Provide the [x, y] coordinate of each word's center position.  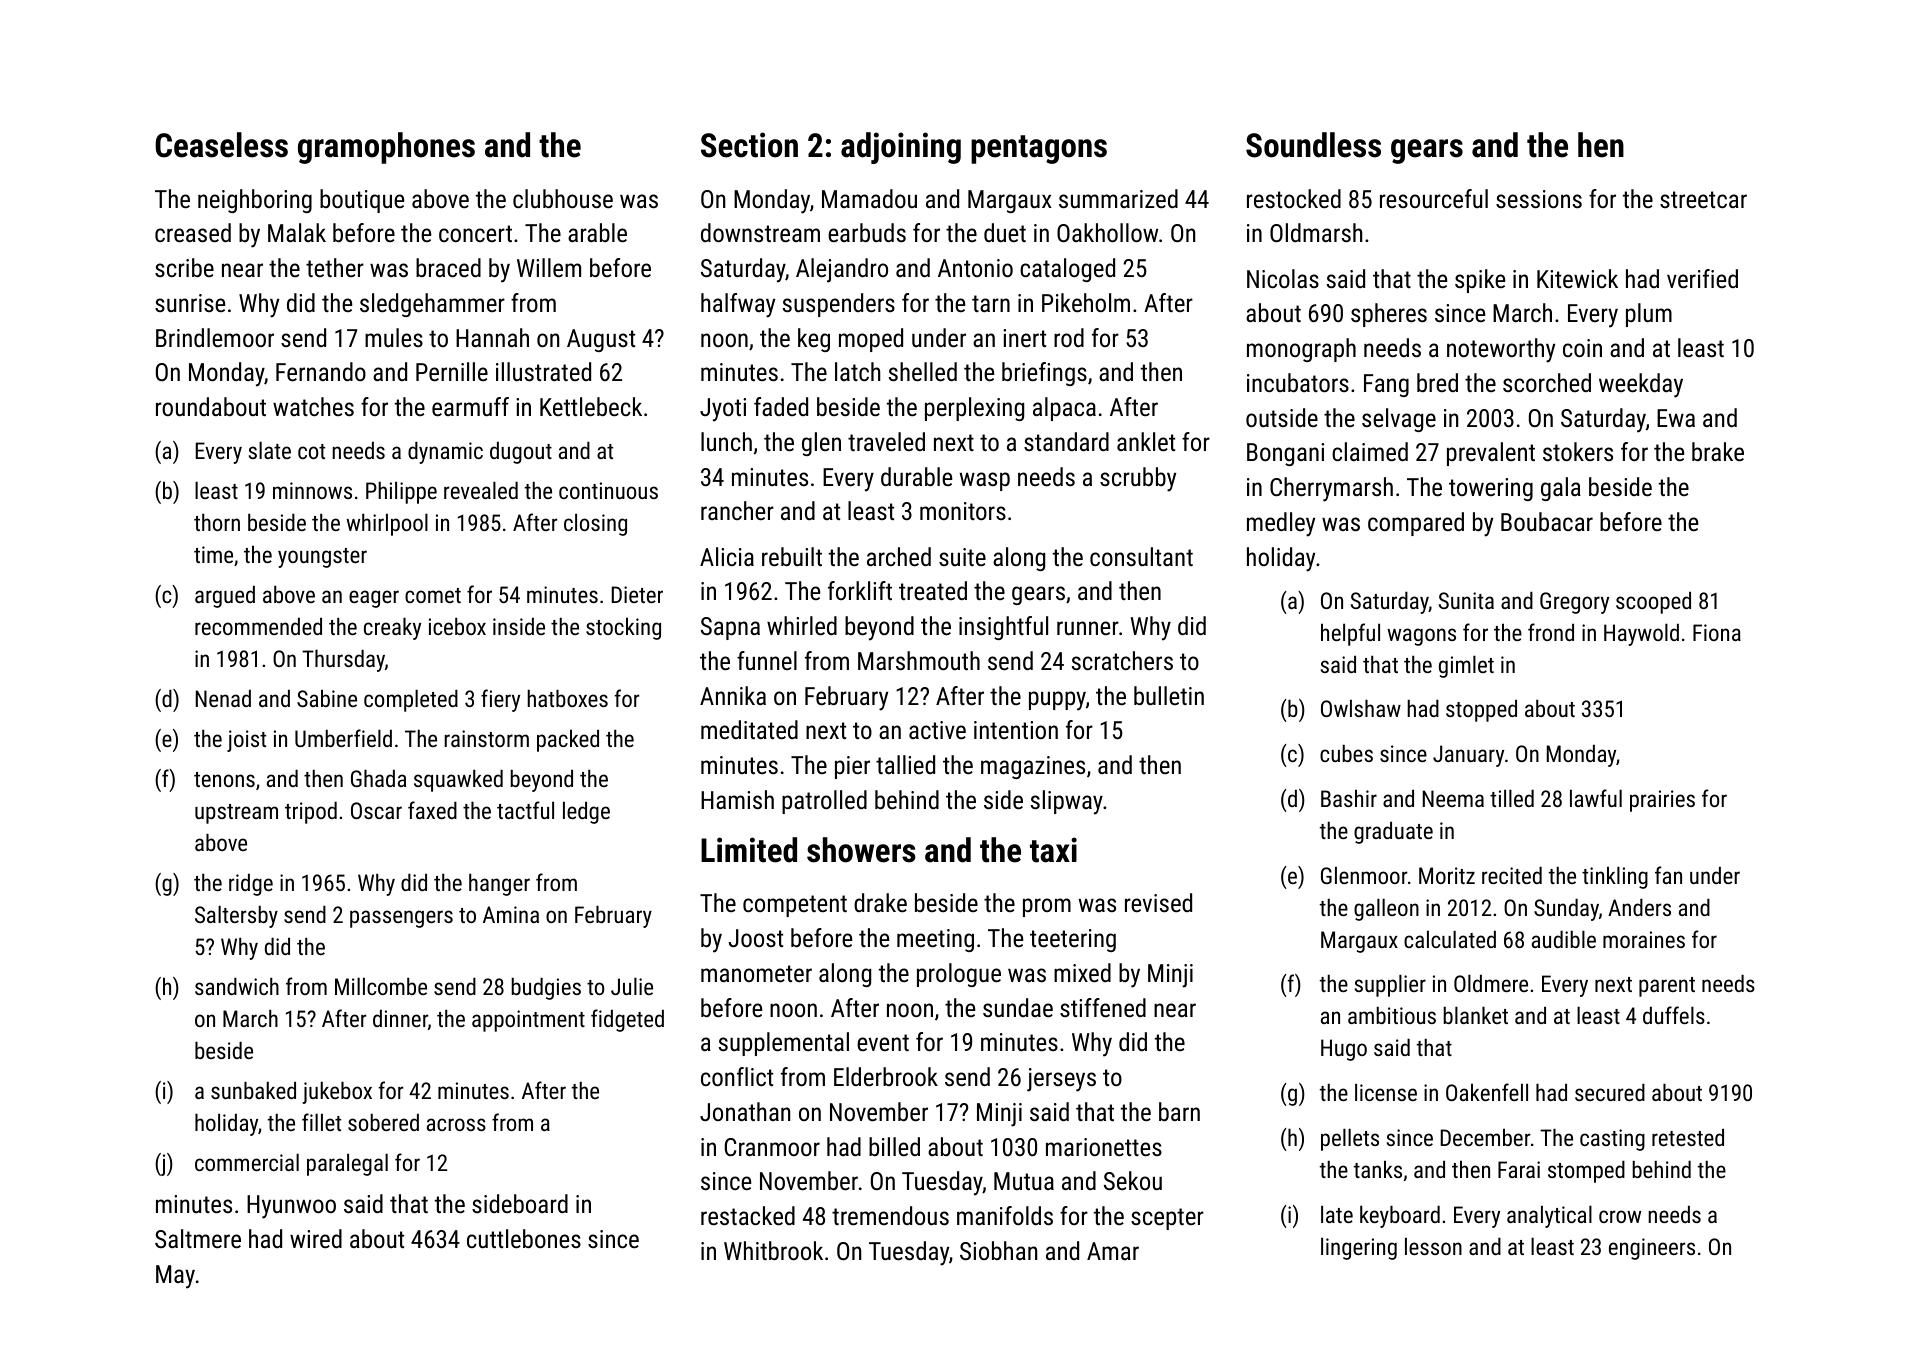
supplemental [784, 1044]
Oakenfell [1487, 1092]
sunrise [190, 303]
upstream [236, 814]
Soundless [1313, 145]
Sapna [730, 628]
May [175, 1277]
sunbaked [253, 1090]
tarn [991, 303]
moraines [1644, 939]
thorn [217, 522]
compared [1416, 524]
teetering [1073, 940]
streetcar [1703, 199]
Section [749, 145]
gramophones [386, 148]
